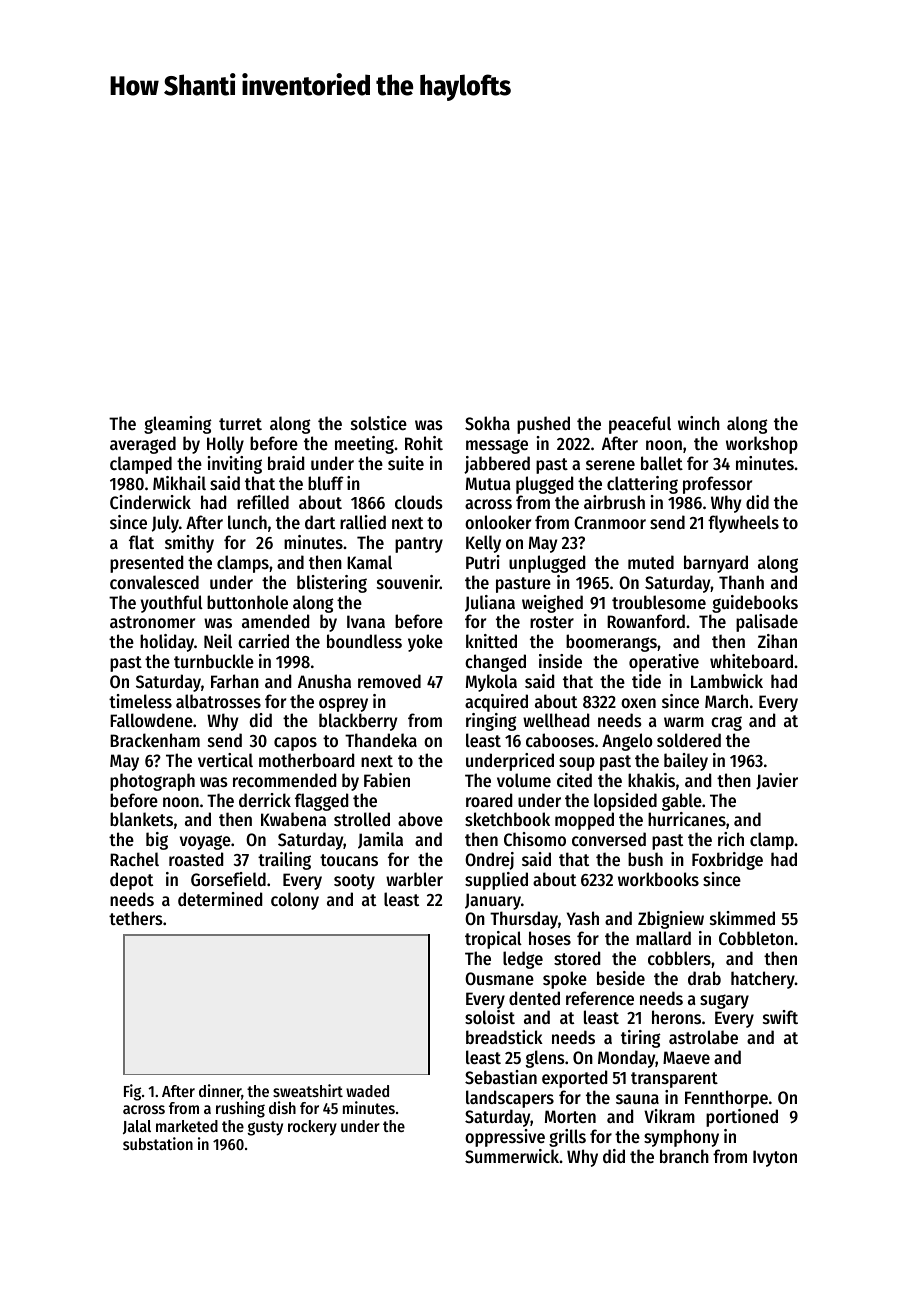 The height and width of the screenshot is (1316, 908). What do you see at coordinates (240, 424) in the screenshot?
I see `turret` at bounding box center [240, 424].
